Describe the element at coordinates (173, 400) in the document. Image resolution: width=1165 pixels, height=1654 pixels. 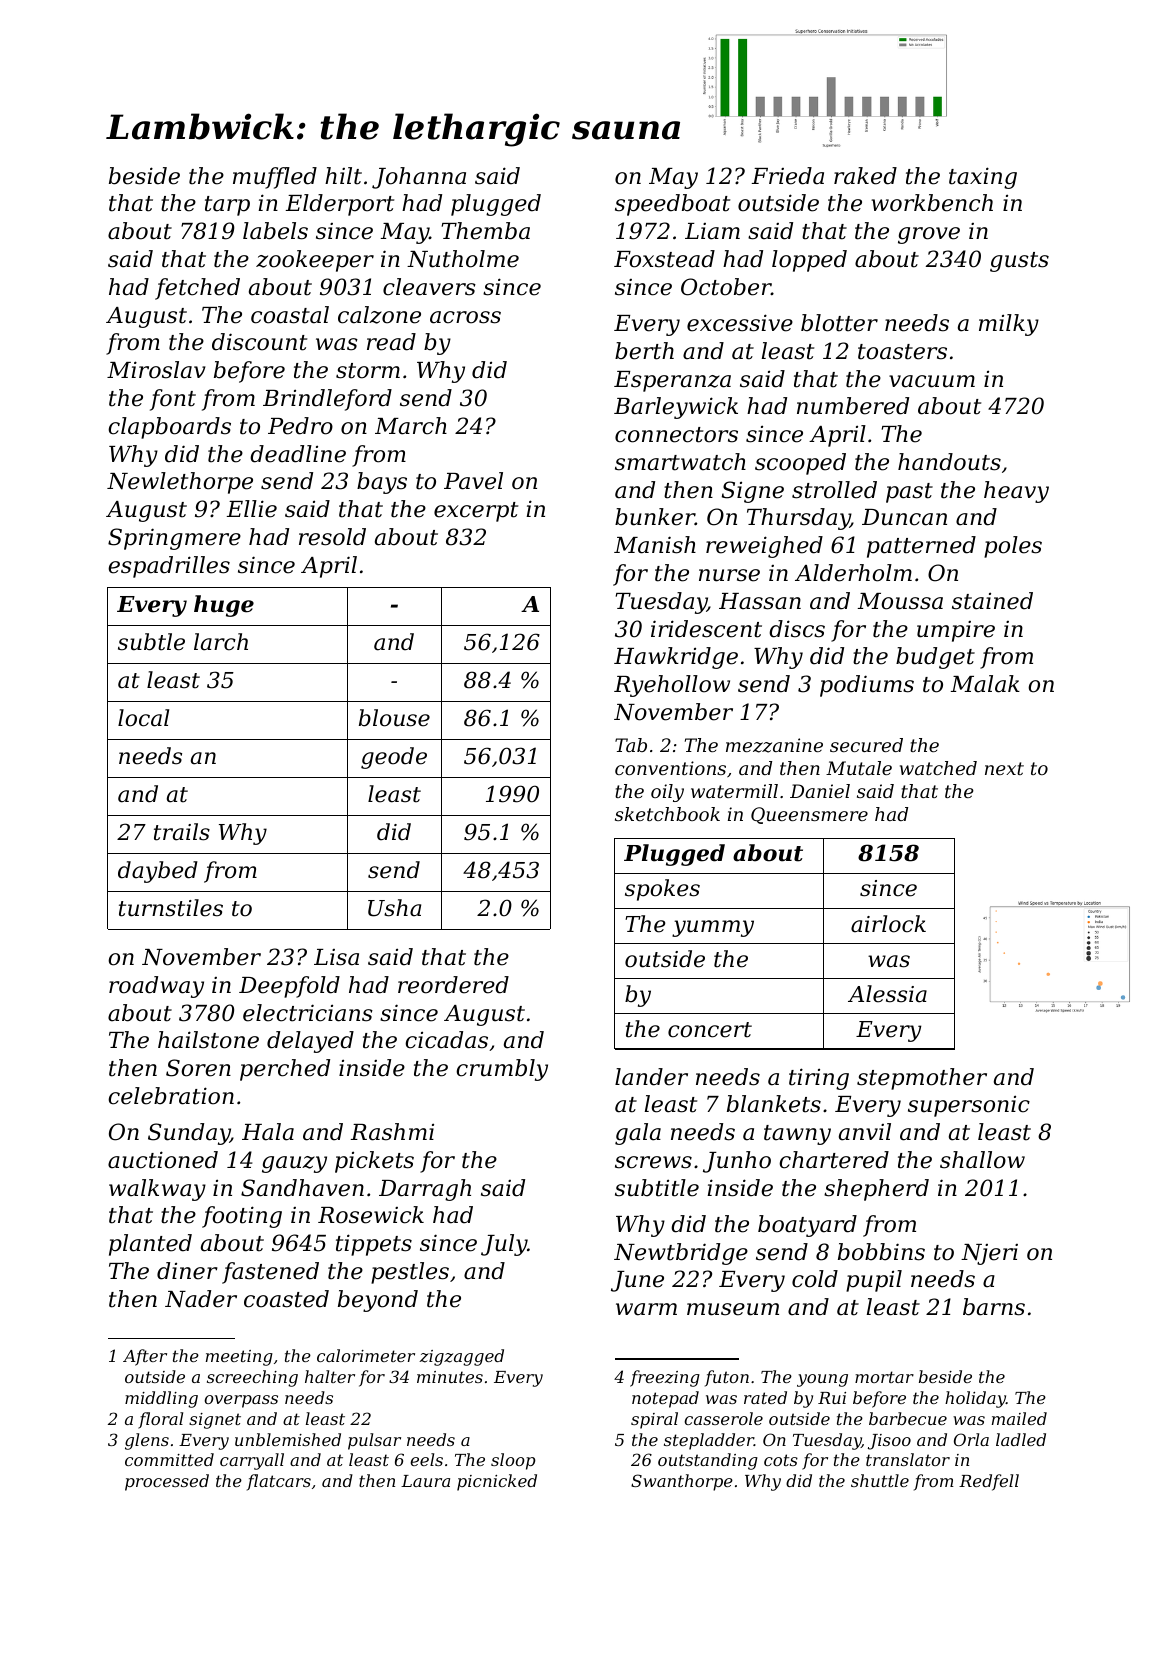
I see `font` at that location.
